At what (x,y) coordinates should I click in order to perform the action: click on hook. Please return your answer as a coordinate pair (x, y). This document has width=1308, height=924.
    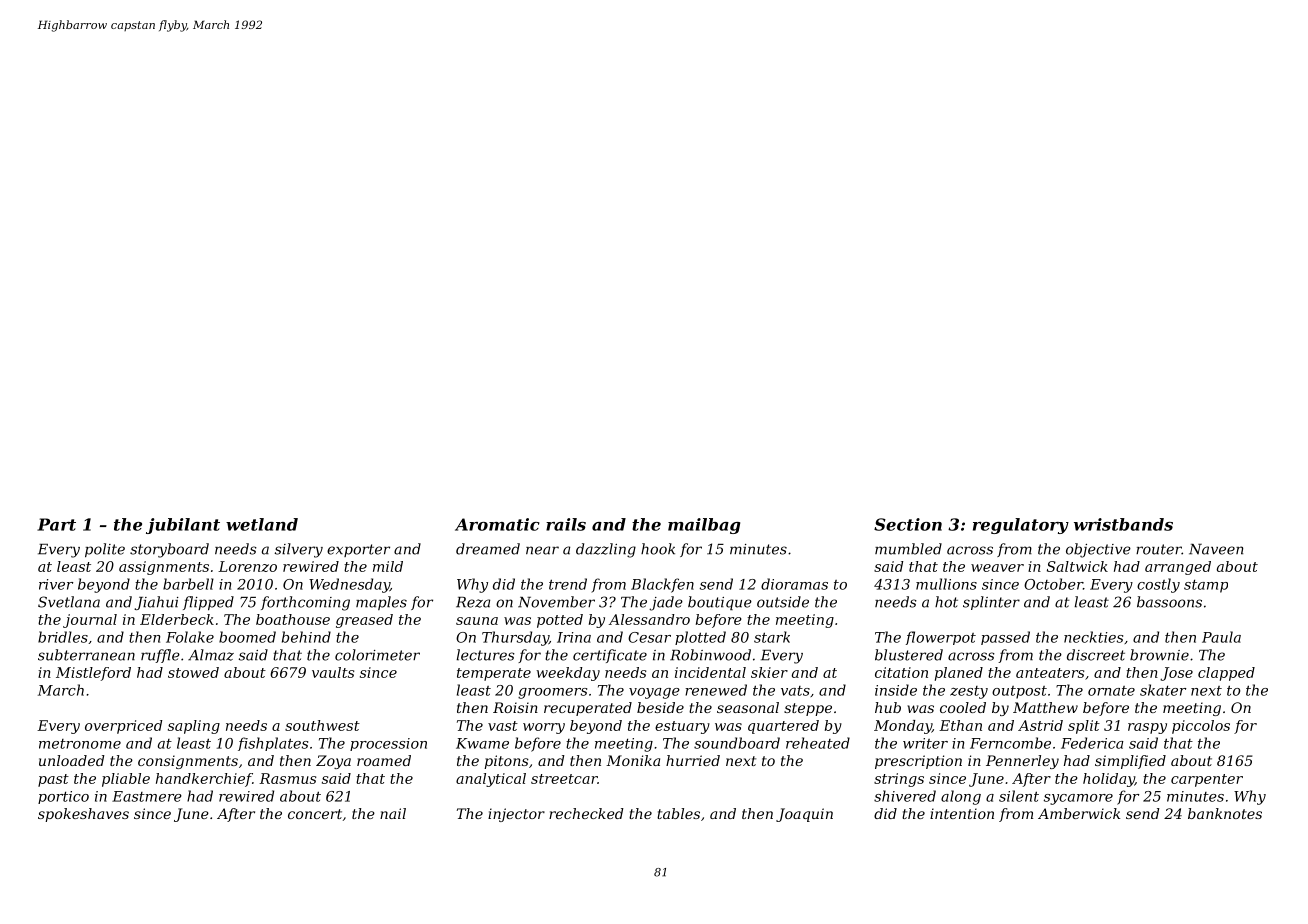
    Looking at the image, I should click on (658, 549).
